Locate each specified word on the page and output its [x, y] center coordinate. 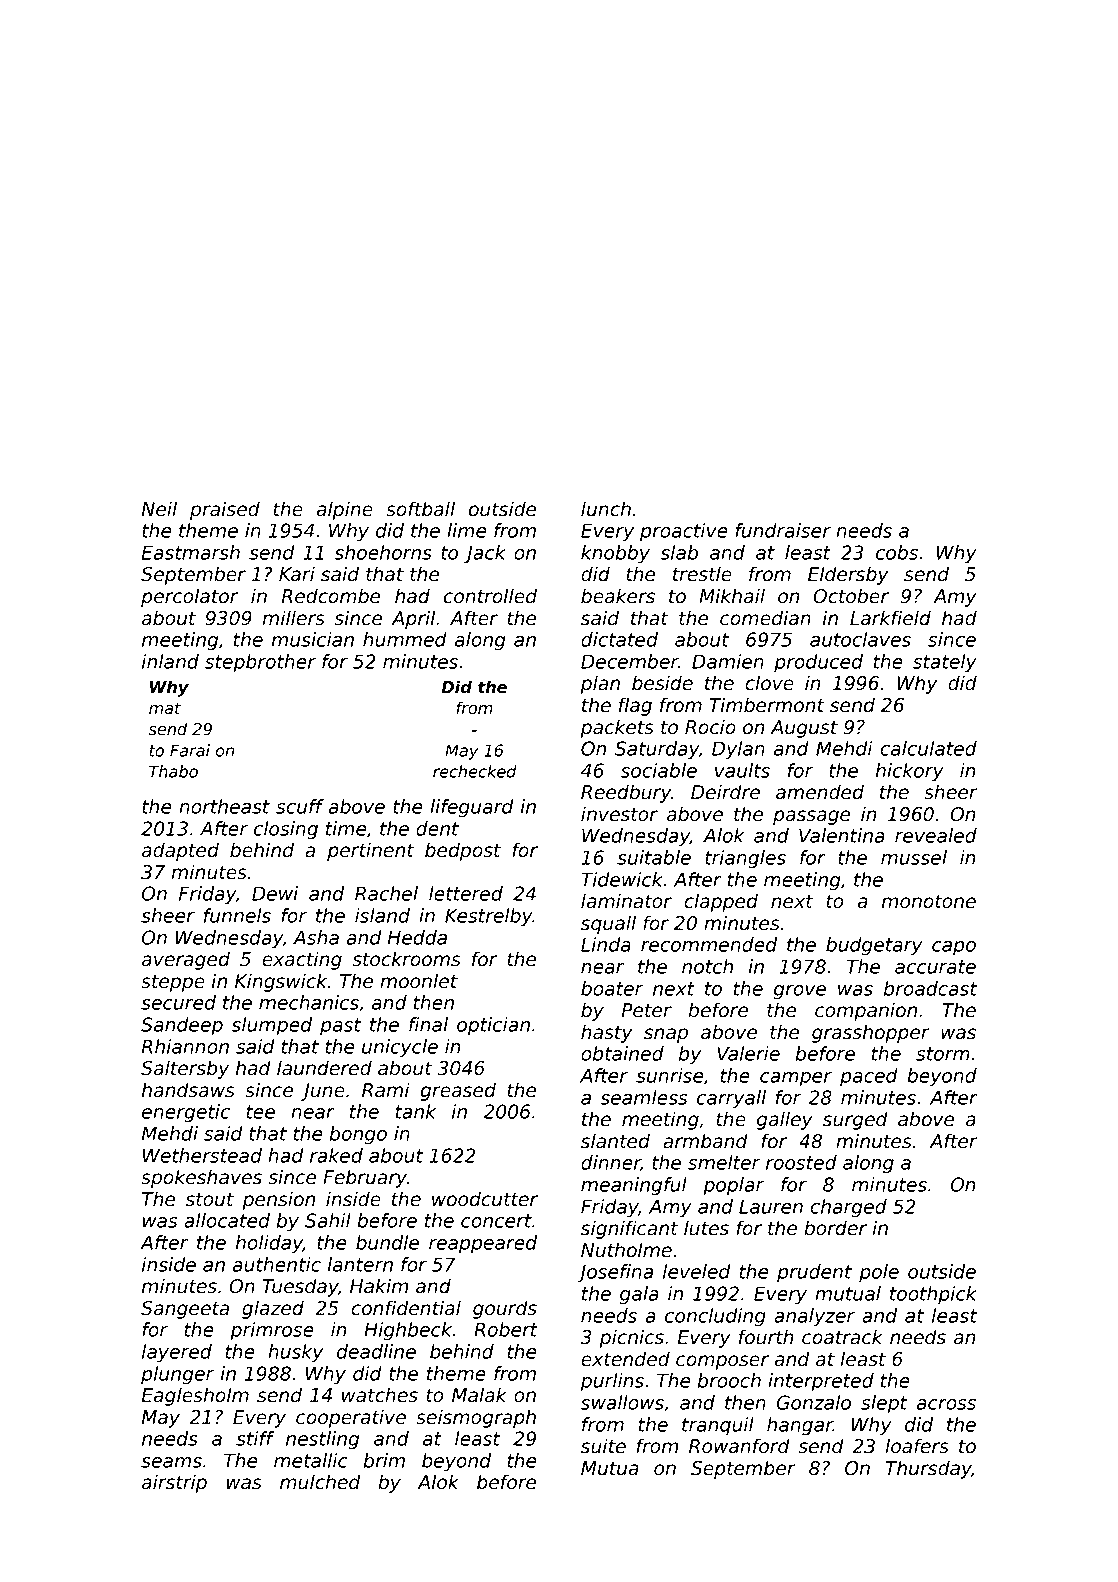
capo [954, 948]
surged [855, 1120]
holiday [269, 1244]
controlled [490, 596]
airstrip [174, 1483]
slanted [615, 1141]
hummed [405, 639]
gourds [505, 1309]
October [851, 596]
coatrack [842, 1337]
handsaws [188, 1090]
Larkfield [890, 618]
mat [165, 708]
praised [225, 510]
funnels [237, 915]
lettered [466, 893]
